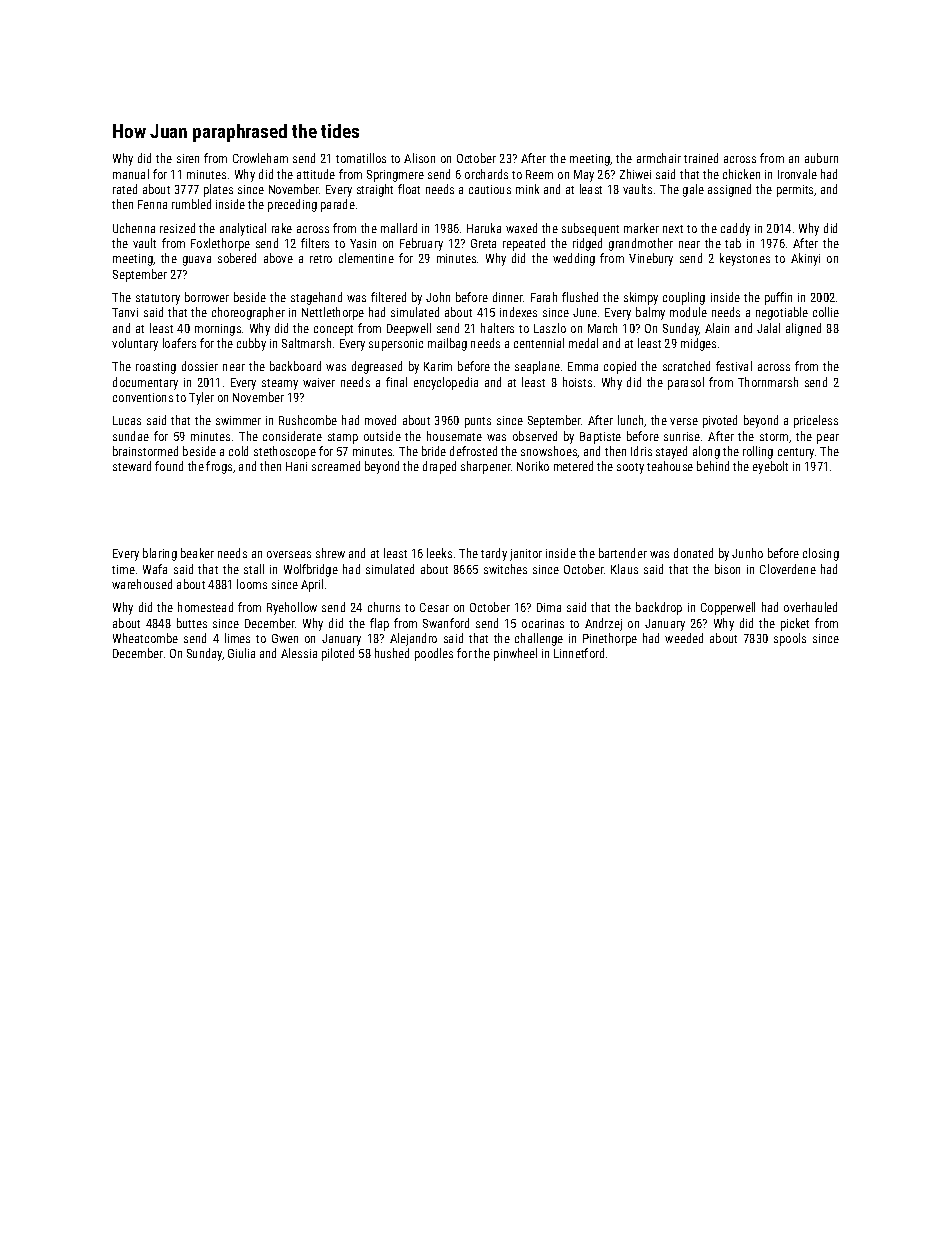  I want to click on Akinyi, so click(805, 259).
